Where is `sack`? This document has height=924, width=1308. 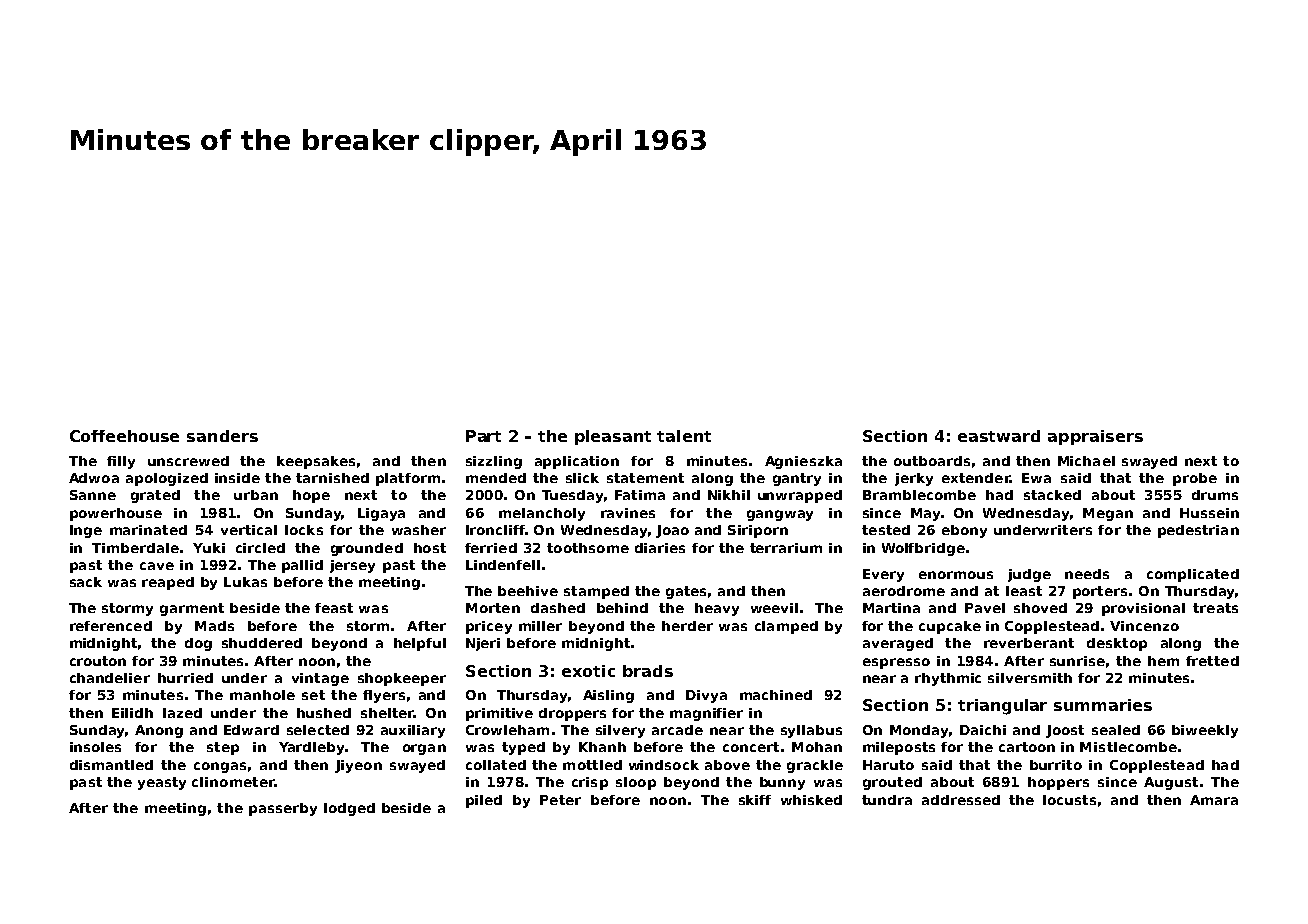 sack is located at coordinates (86, 582).
